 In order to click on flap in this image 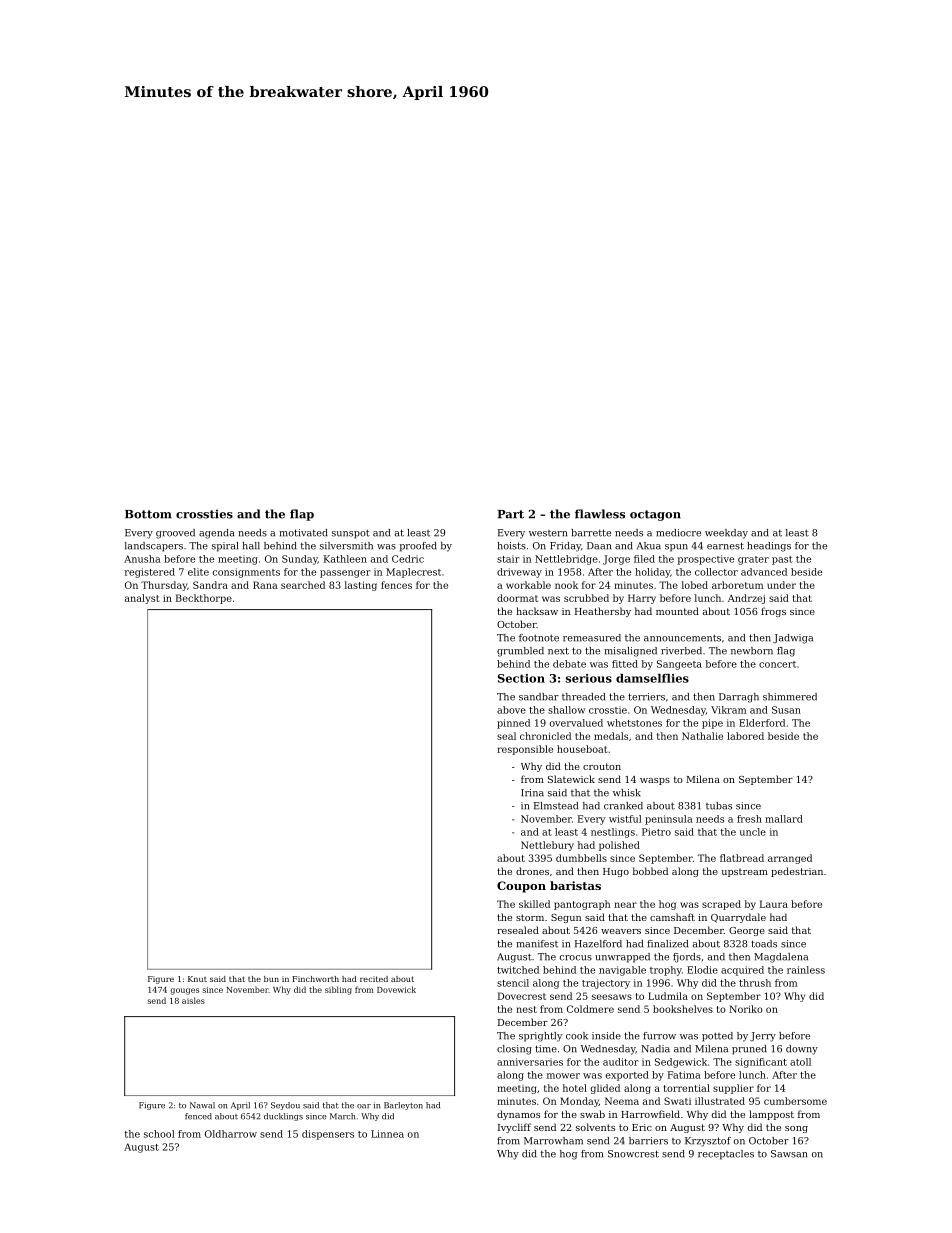, I will do `click(302, 515)`.
